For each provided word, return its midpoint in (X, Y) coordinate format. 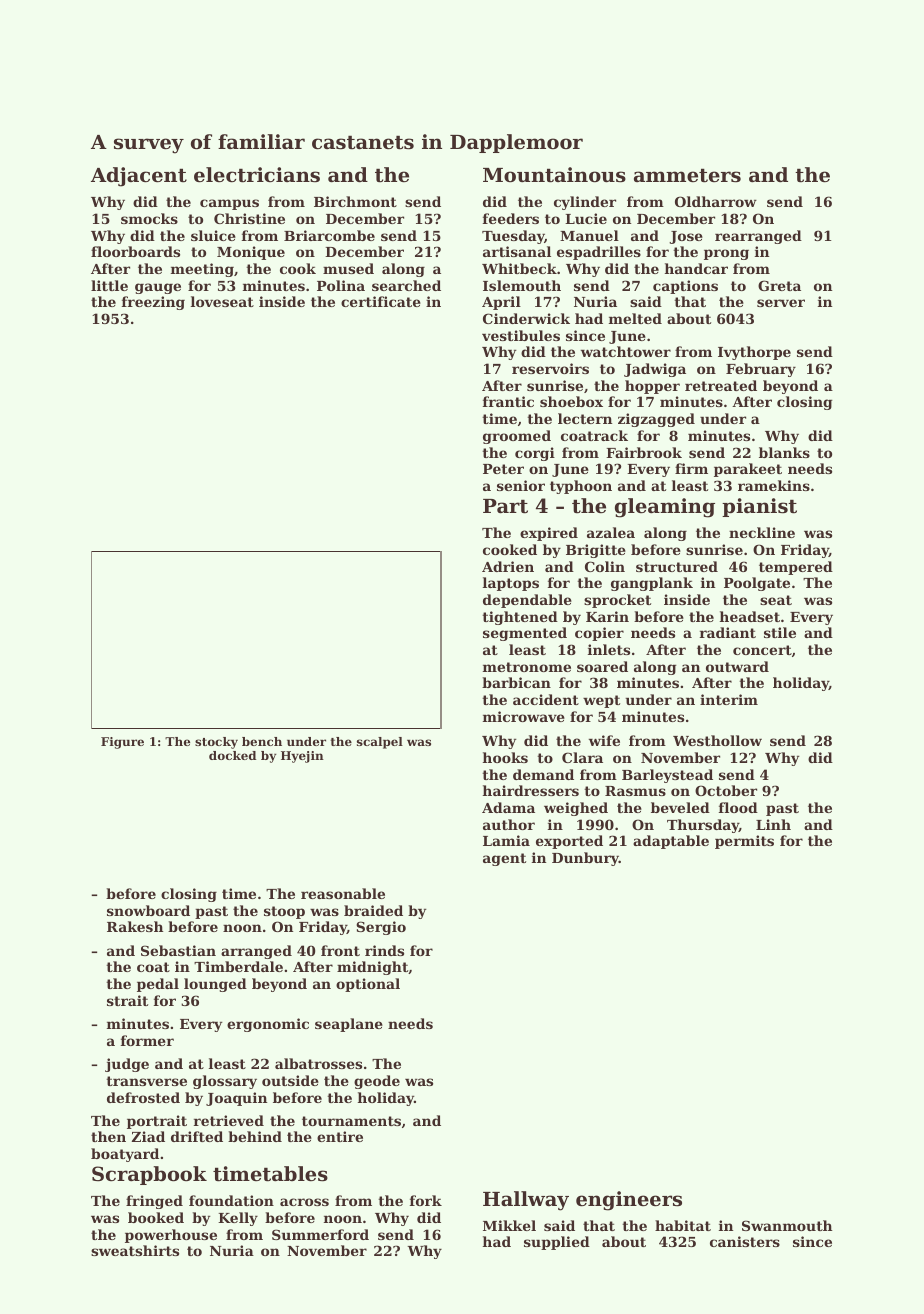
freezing (153, 303)
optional (368, 985)
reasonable (343, 893)
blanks (784, 452)
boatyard (125, 1155)
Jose (686, 237)
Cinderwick (526, 318)
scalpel (380, 743)
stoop (284, 912)
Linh (773, 824)
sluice (213, 235)
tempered (796, 568)
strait (127, 1000)
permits (744, 842)
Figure (122, 743)
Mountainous (554, 175)
